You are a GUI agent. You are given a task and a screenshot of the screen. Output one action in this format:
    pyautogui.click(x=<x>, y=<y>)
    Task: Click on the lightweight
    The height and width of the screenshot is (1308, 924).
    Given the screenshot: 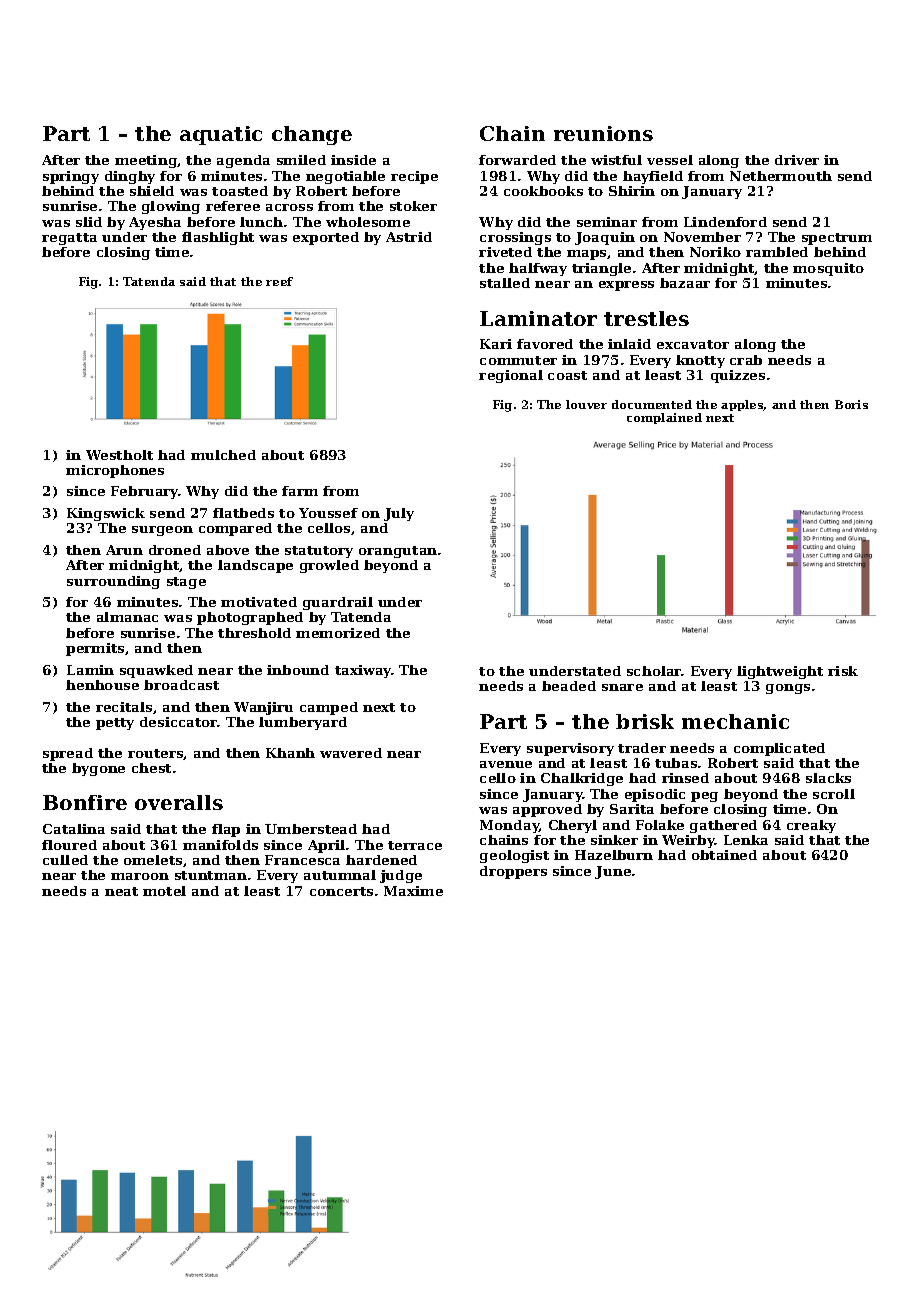 What is the action you would take?
    pyautogui.click(x=780, y=672)
